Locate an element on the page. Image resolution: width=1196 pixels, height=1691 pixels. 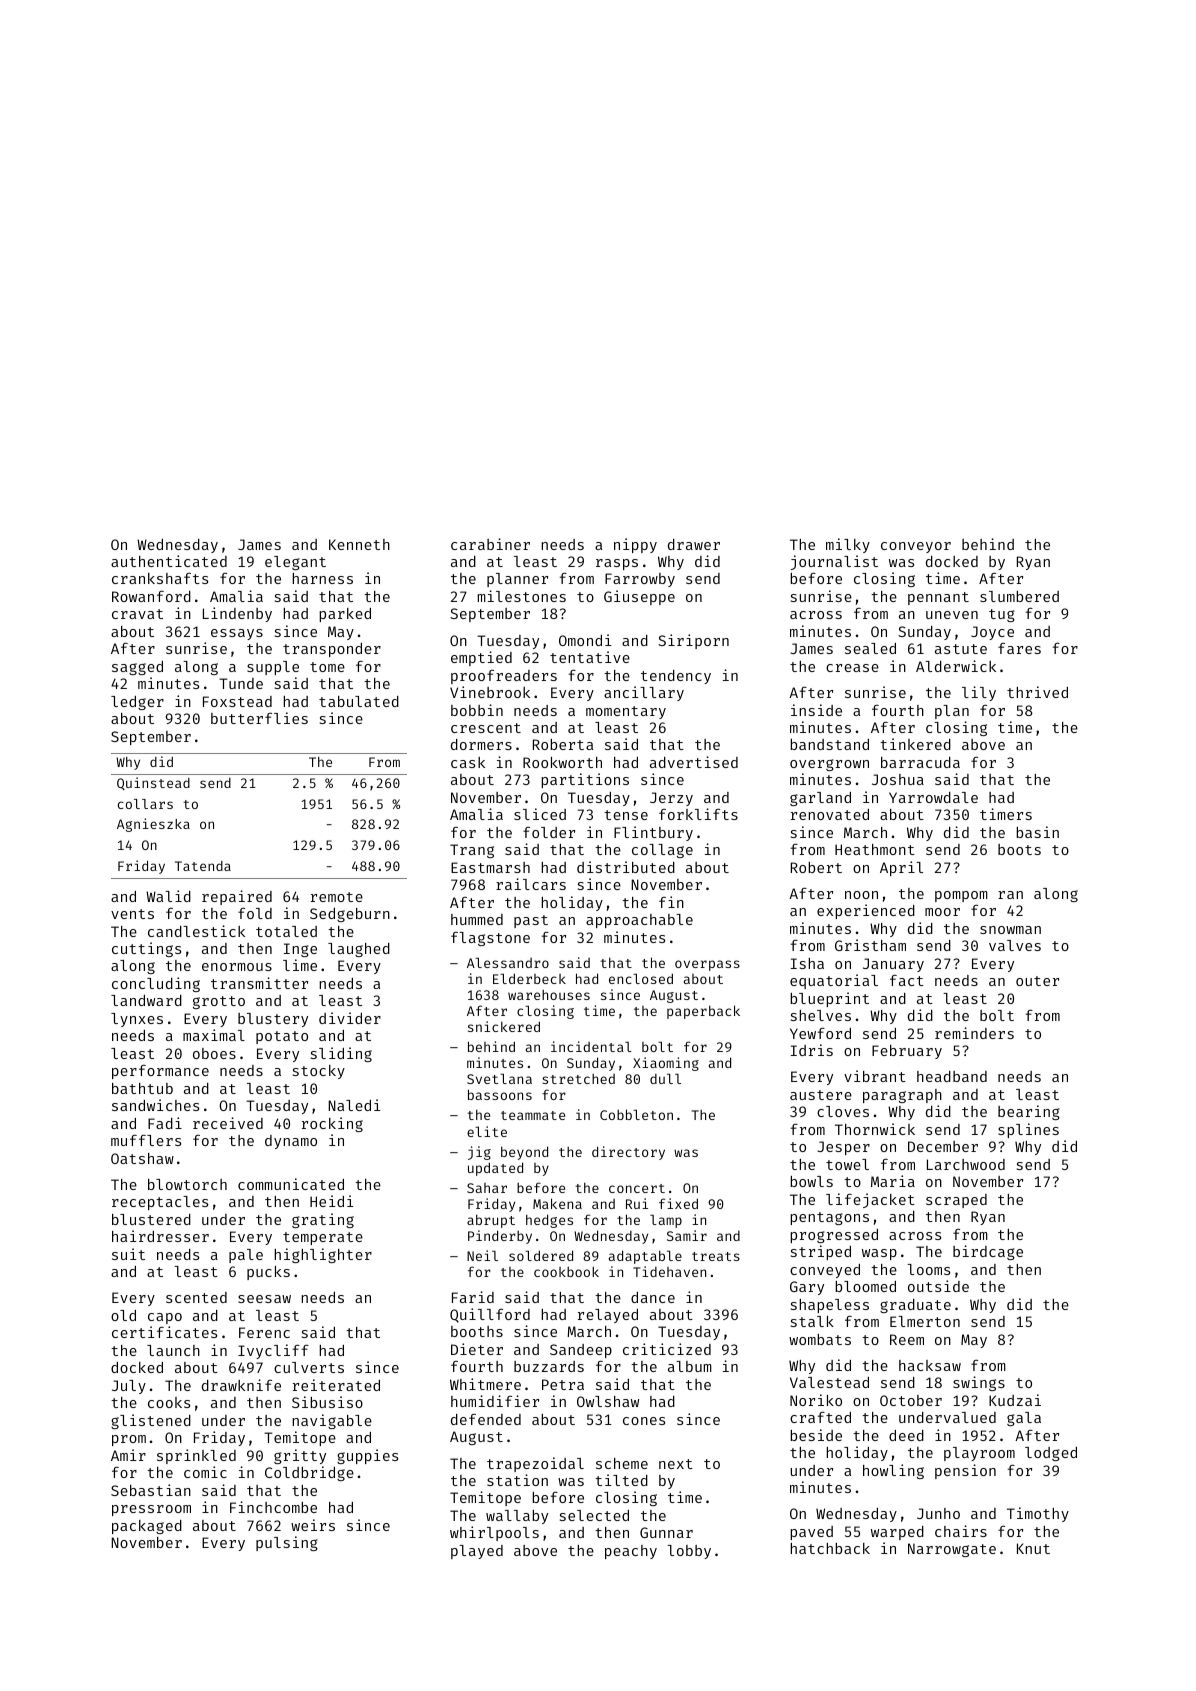
nippy is located at coordinates (635, 545).
